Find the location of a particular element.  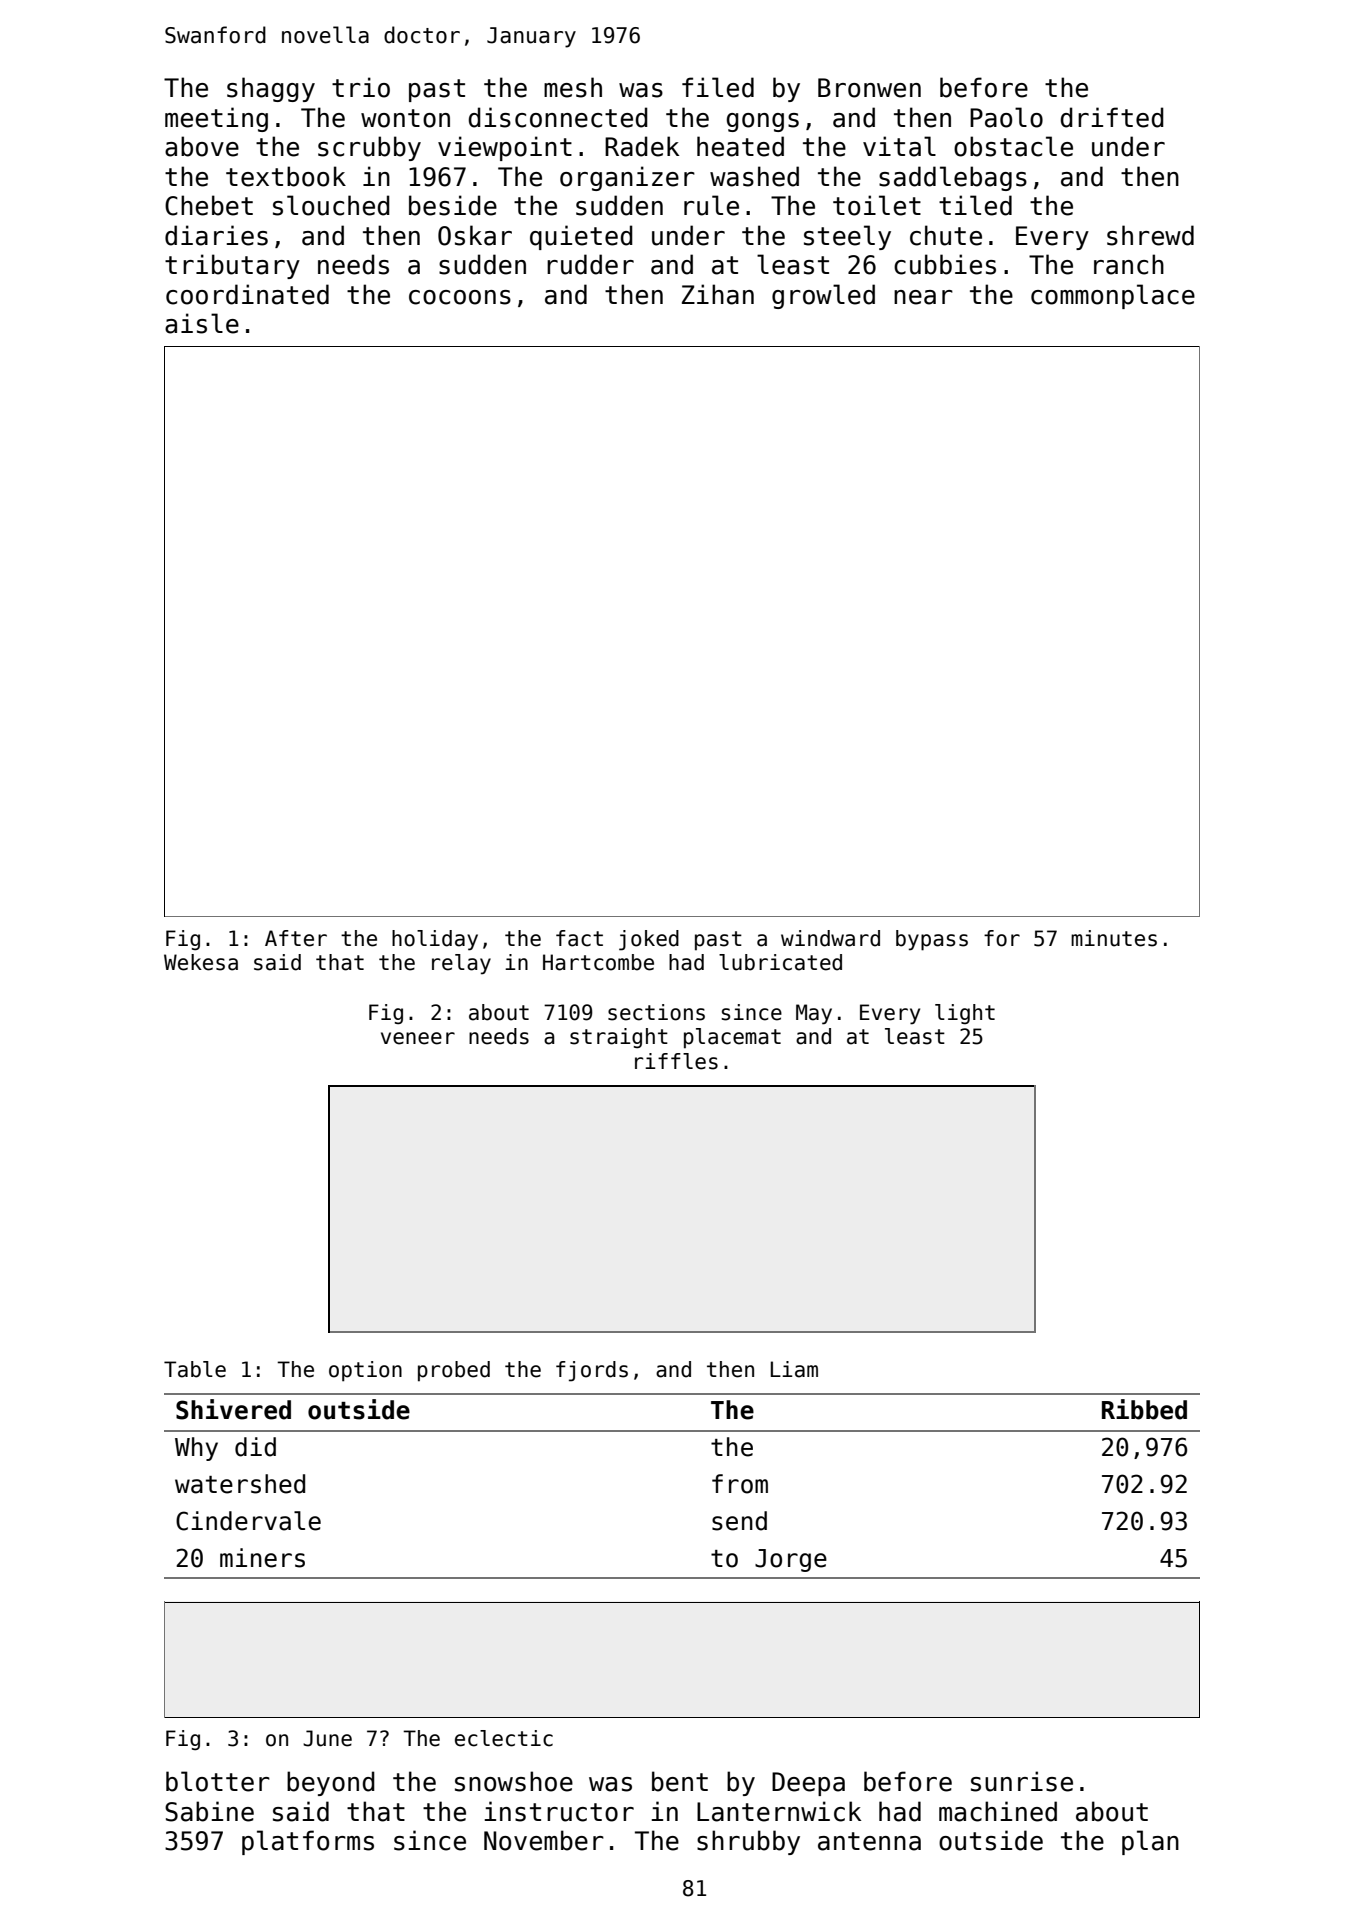

rudder is located at coordinates (590, 264).
